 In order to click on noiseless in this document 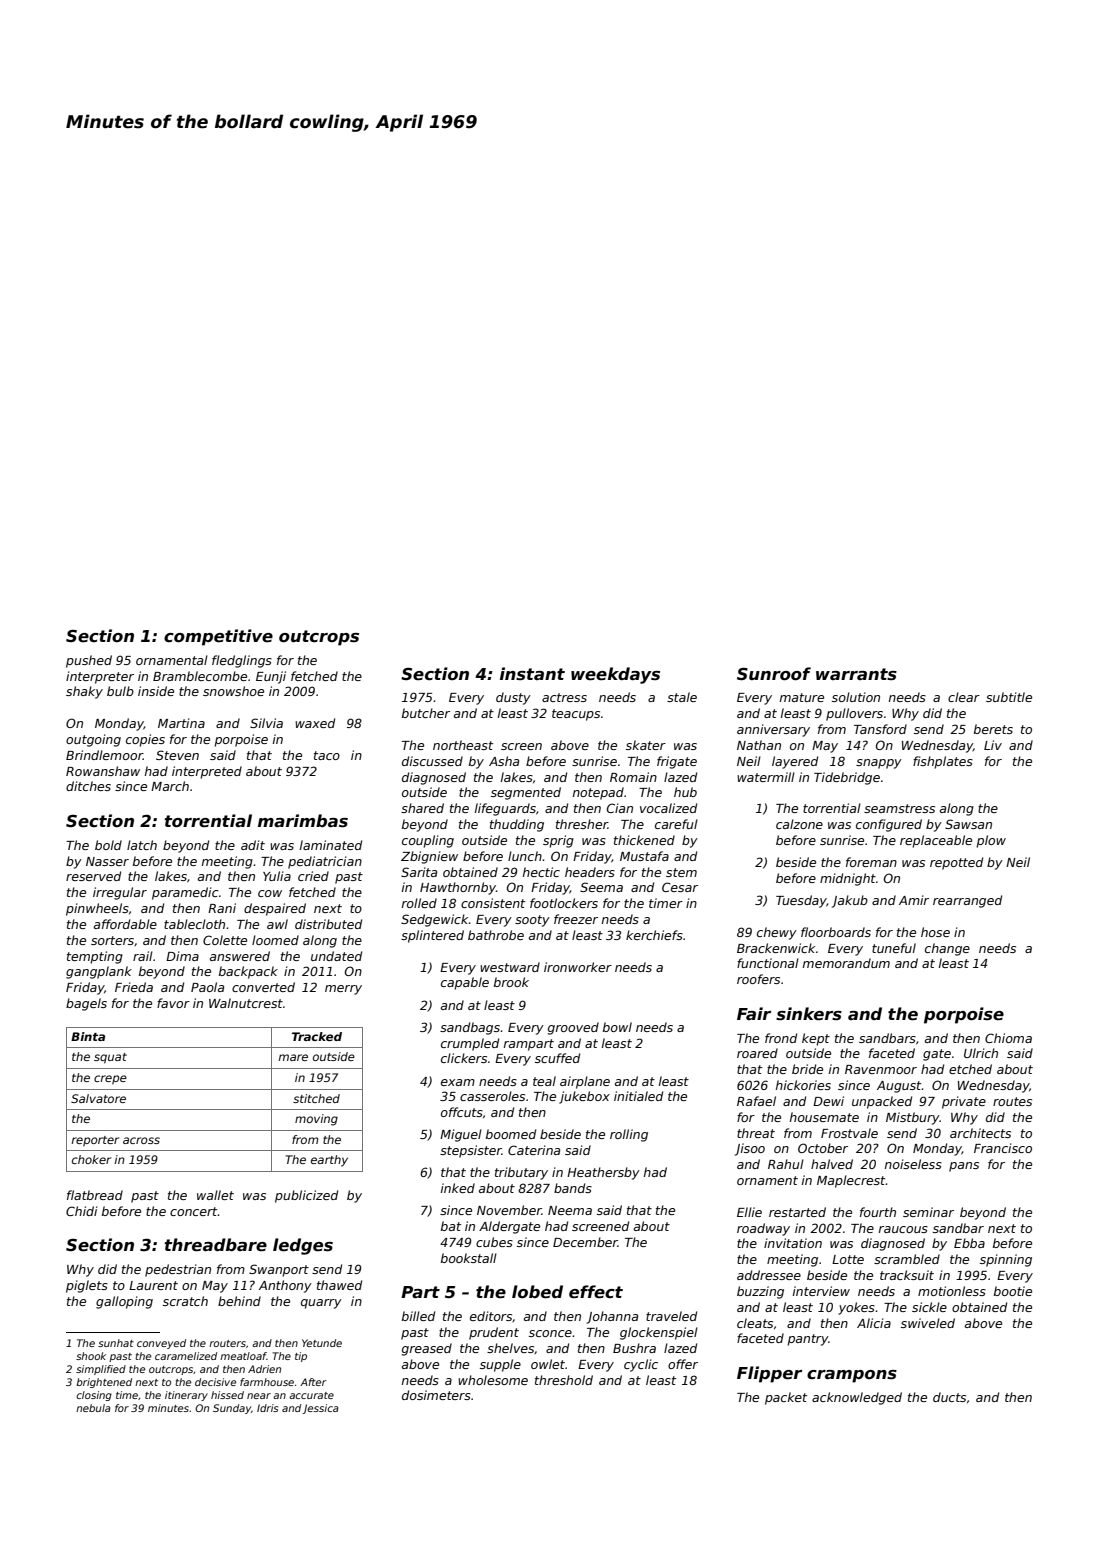, I will do `click(913, 1164)`.
